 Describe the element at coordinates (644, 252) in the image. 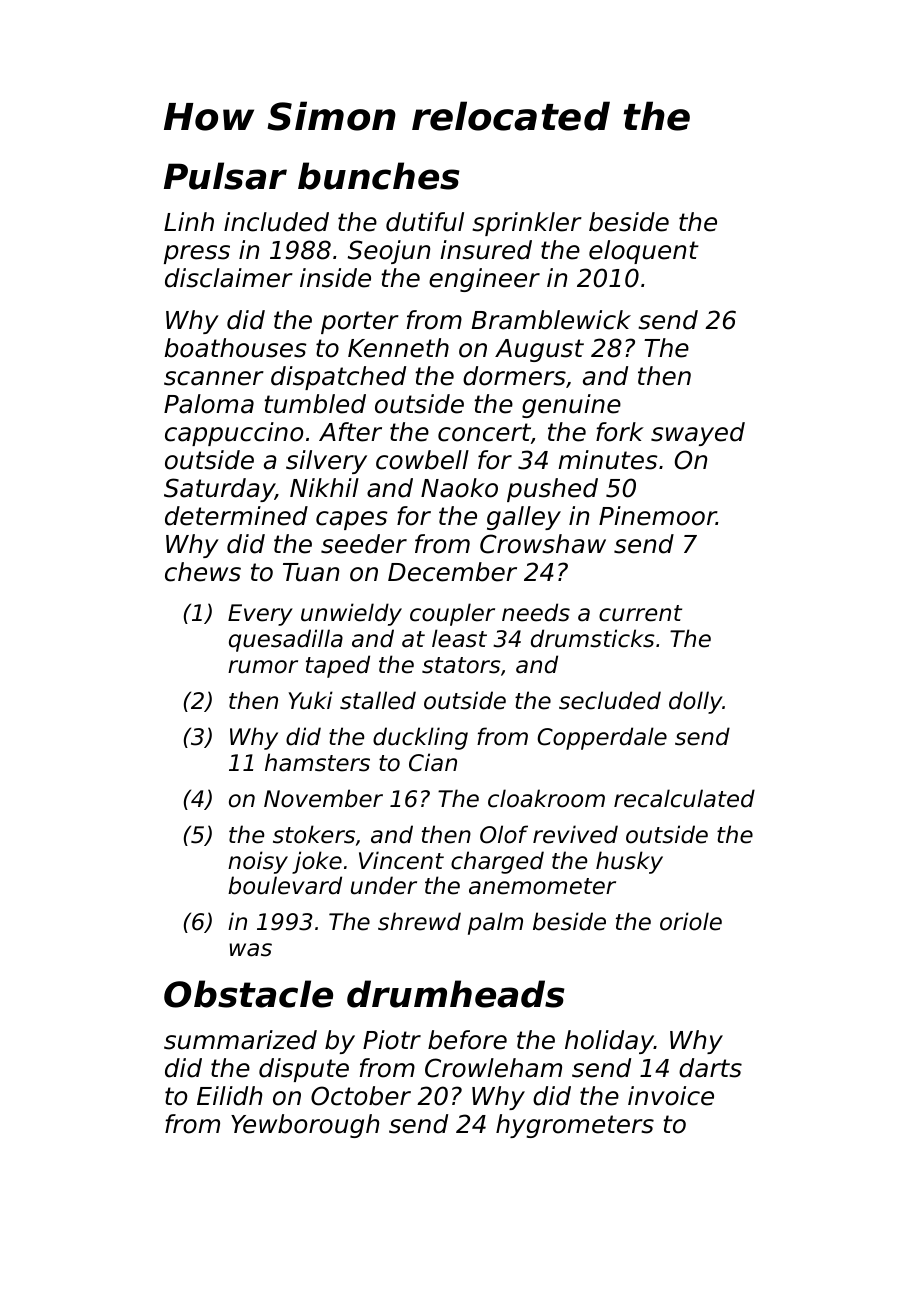

I see `eloquent` at that location.
